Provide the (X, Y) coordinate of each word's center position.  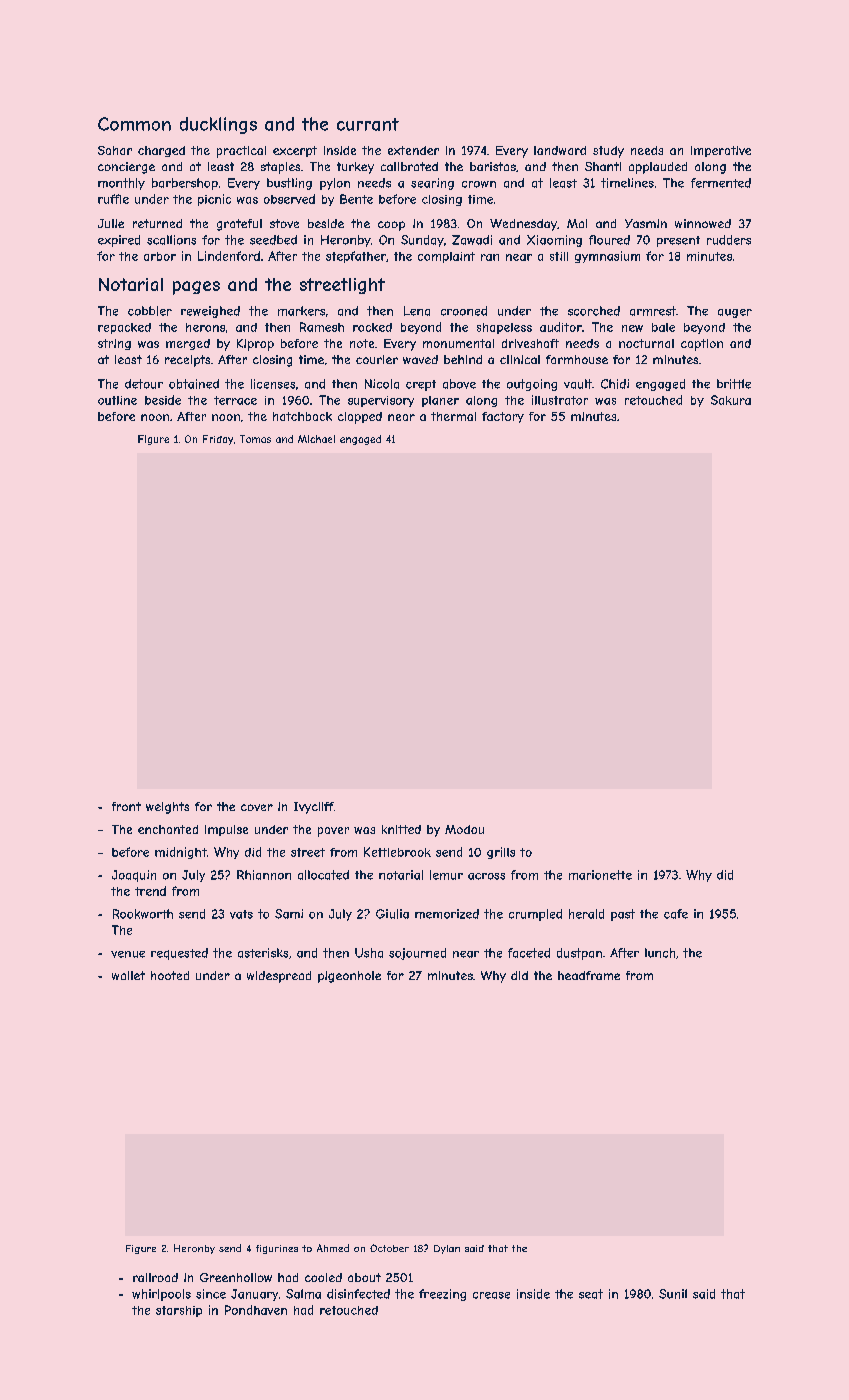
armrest (653, 311)
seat (591, 1294)
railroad (155, 1277)
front (126, 806)
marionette (600, 875)
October (389, 1248)
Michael (316, 439)
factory (503, 417)
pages (196, 288)
